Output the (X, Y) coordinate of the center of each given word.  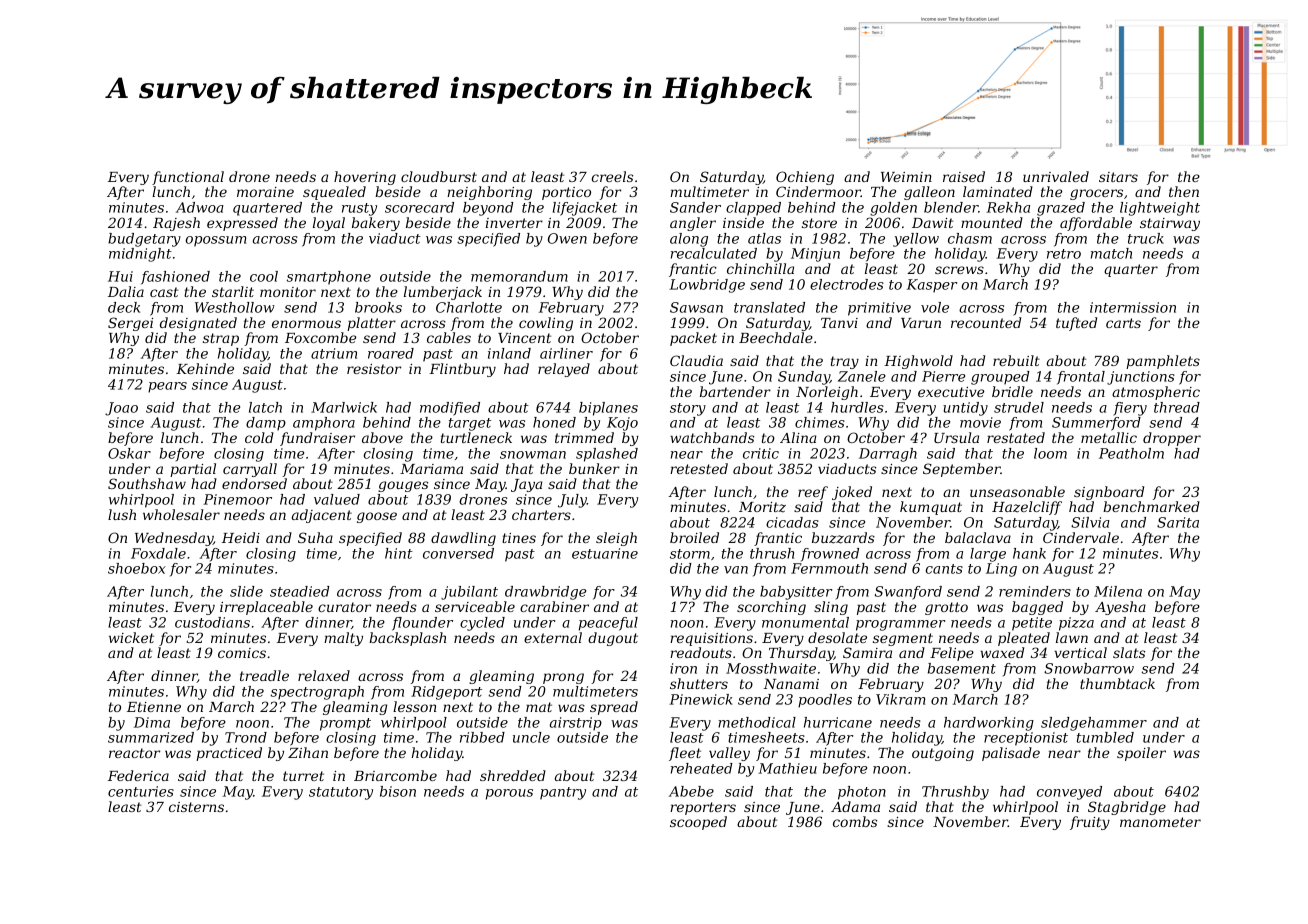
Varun (921, 323)
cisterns (196, 807)
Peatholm (1131, 453)
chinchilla (760, 268)
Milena (1118, 591)
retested (699, 468)
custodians (212, 622)
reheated (702, 768)
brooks (378, 307)
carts (1123, 323)
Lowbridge (707, 286)
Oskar (129, 453)
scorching (771, 608)
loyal (329, 224)
